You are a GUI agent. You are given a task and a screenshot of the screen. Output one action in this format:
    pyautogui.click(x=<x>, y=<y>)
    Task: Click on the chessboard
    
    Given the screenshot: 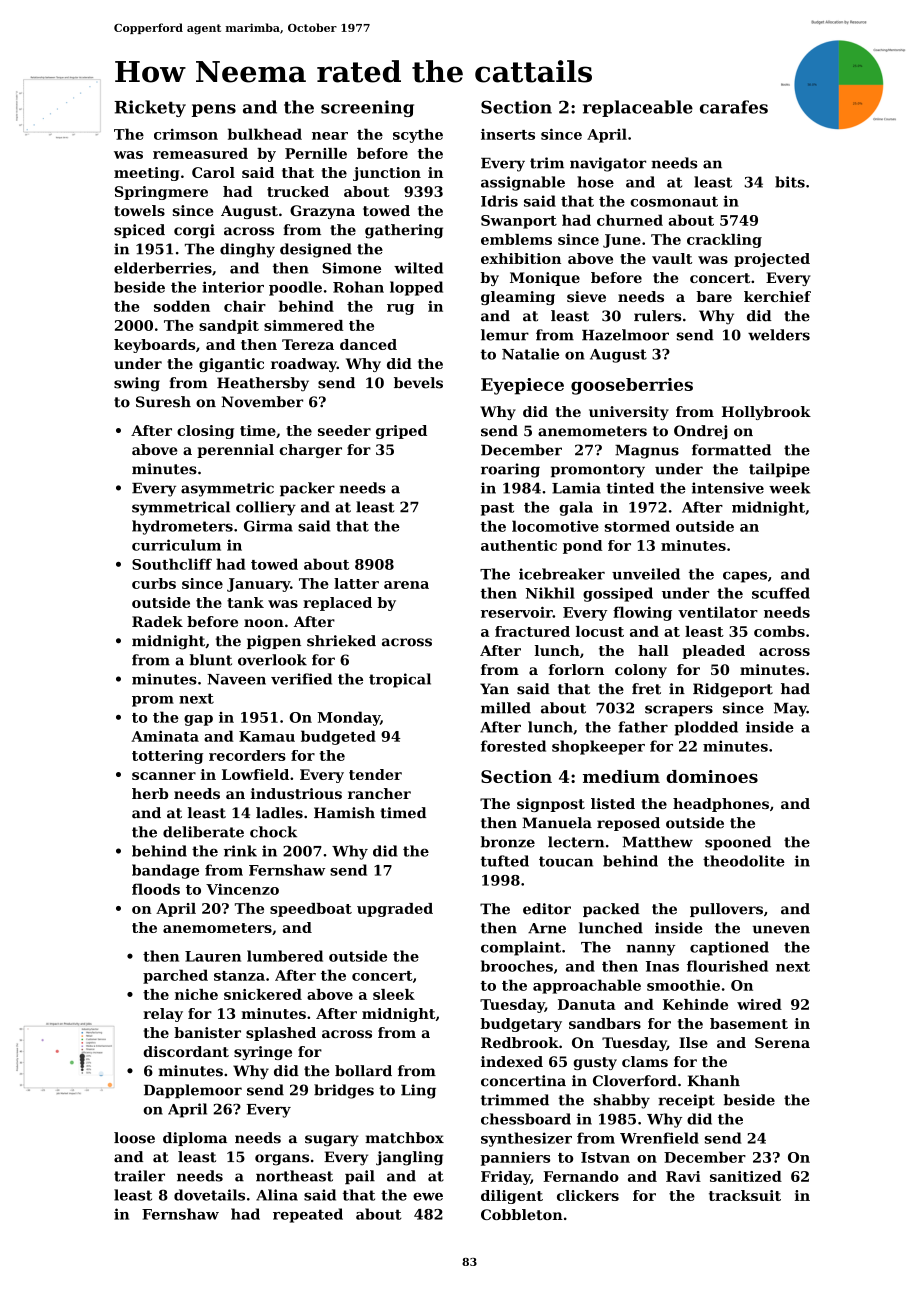 What is the action you would take?
    pyautogui.click(x=526, y=1119)
